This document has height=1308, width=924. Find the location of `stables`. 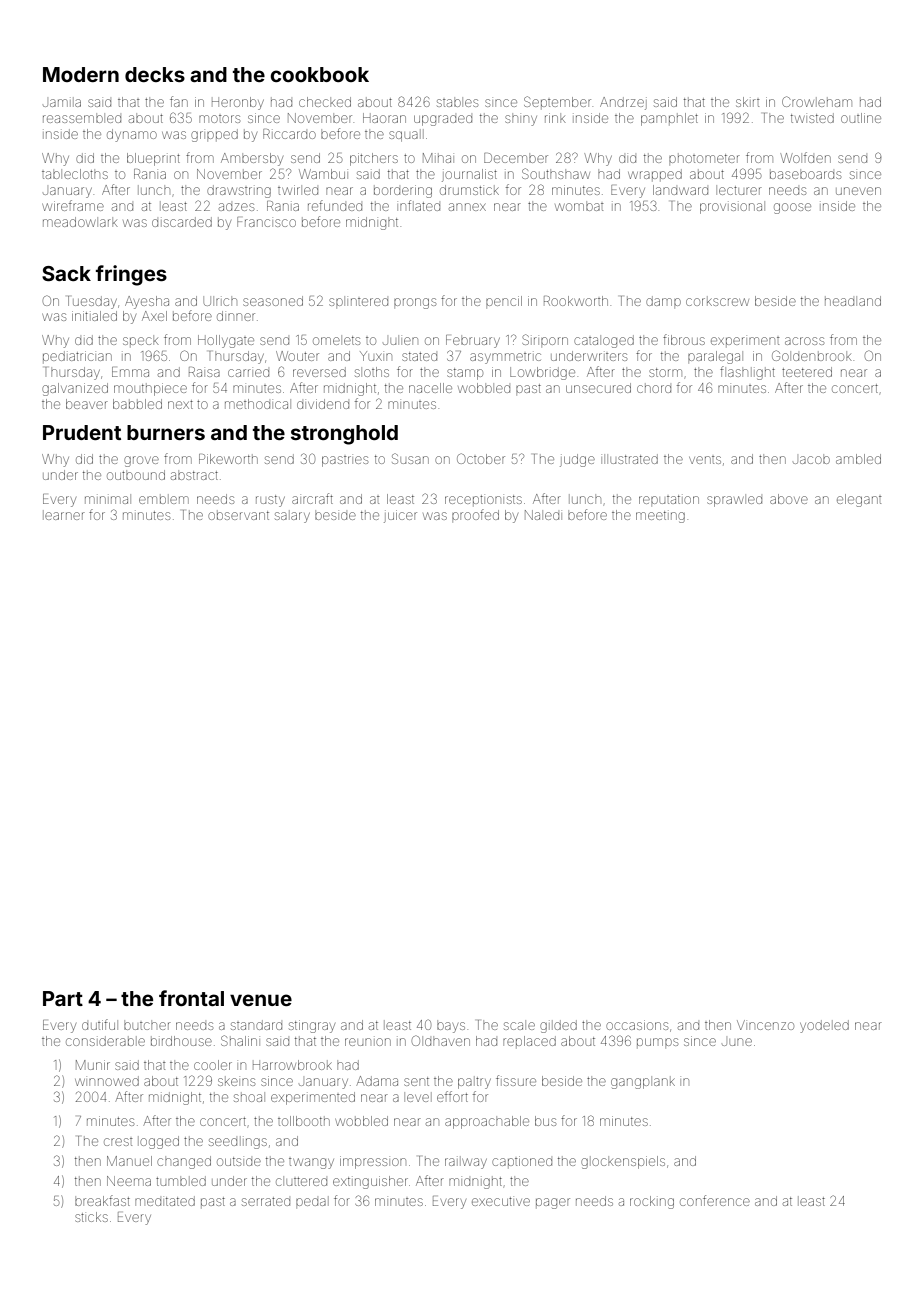

stables is located at coordinates (457, 103).
